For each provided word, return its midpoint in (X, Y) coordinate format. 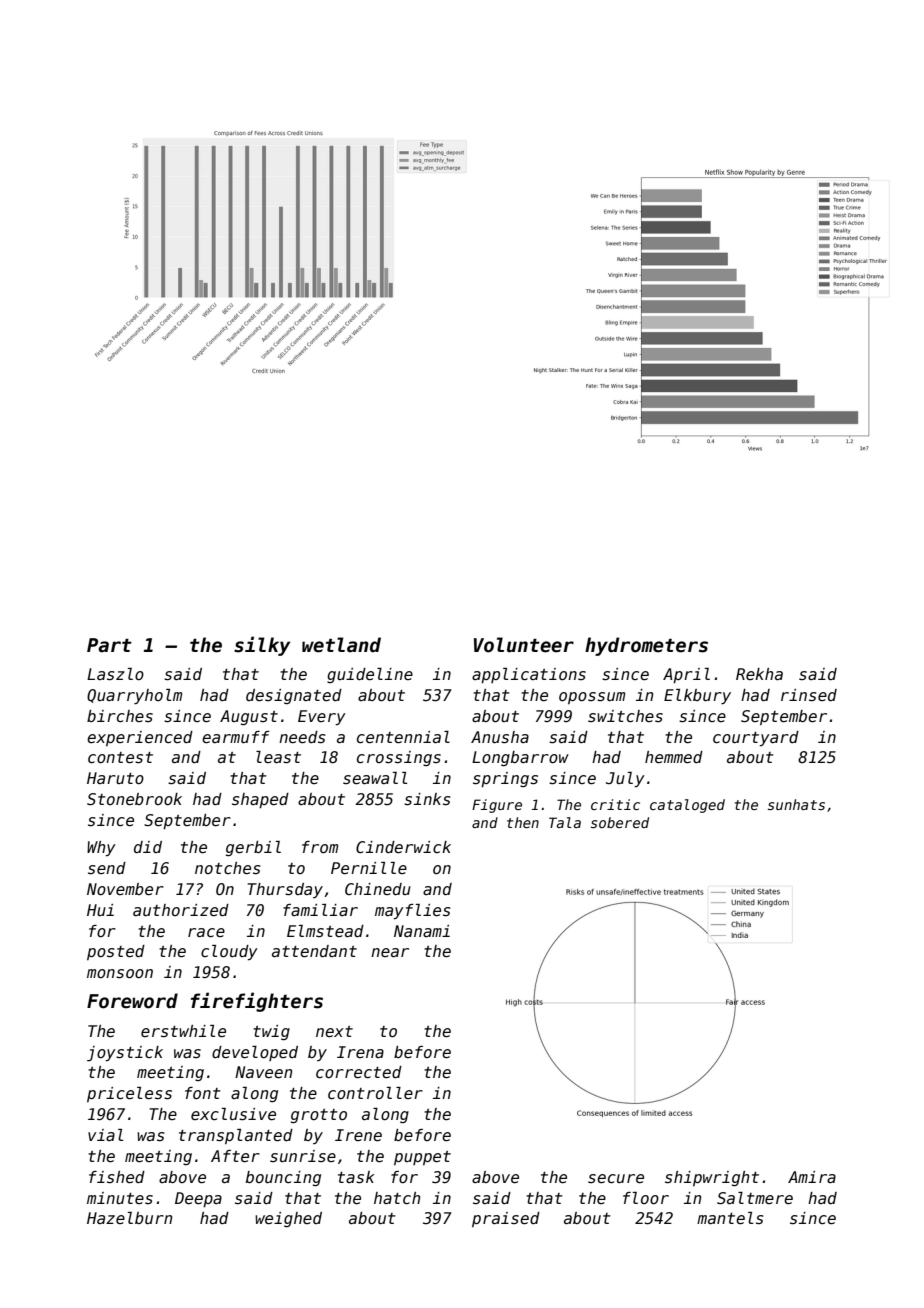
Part (109, 645)
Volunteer (524, 645)
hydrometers (646, 646)
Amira (812, 1177)
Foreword (132, 1001)
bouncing (283, 1178)
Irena (360, 1052)
